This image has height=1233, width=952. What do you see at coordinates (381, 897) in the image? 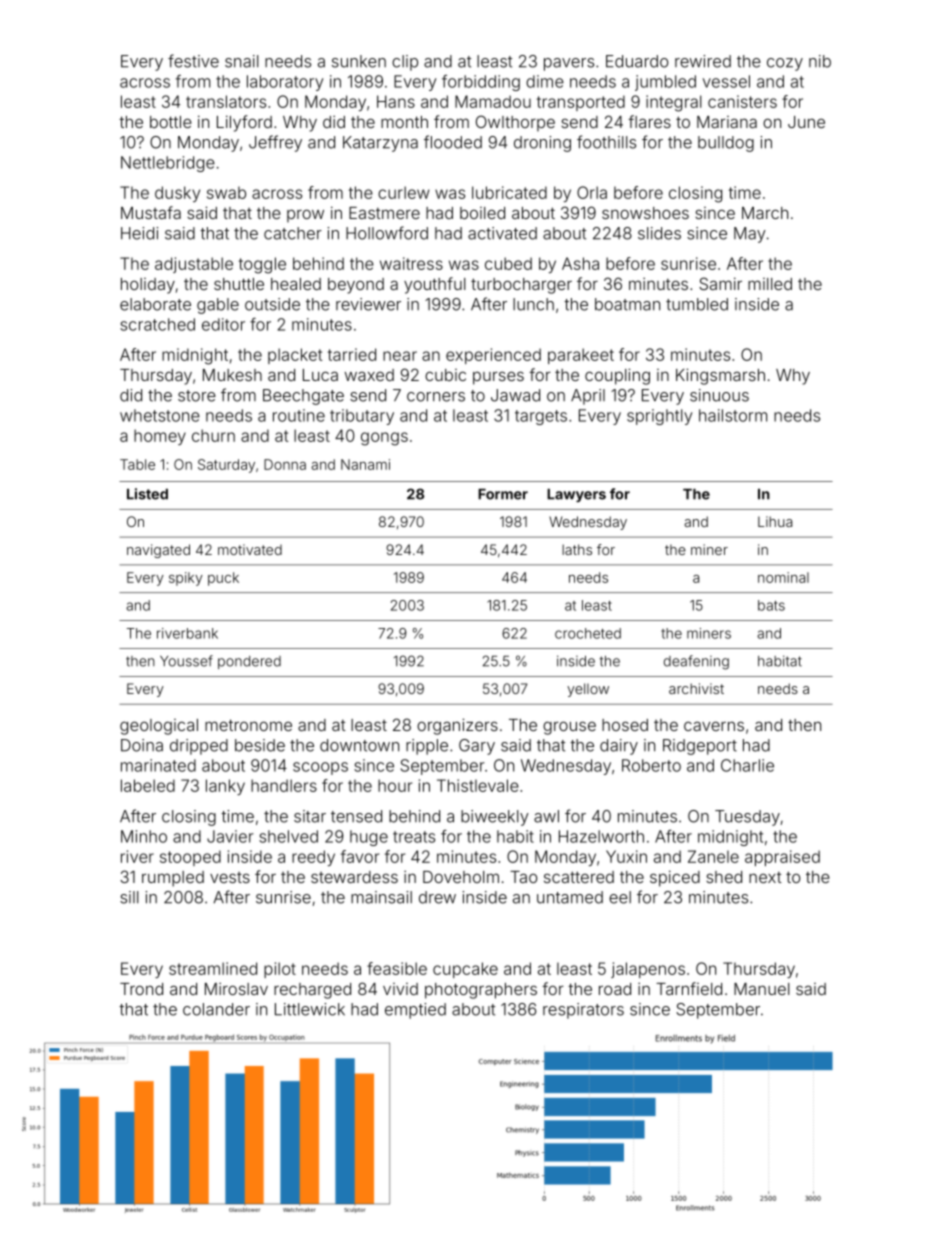
I see `mainsail` at bounding box center [381, 897].
